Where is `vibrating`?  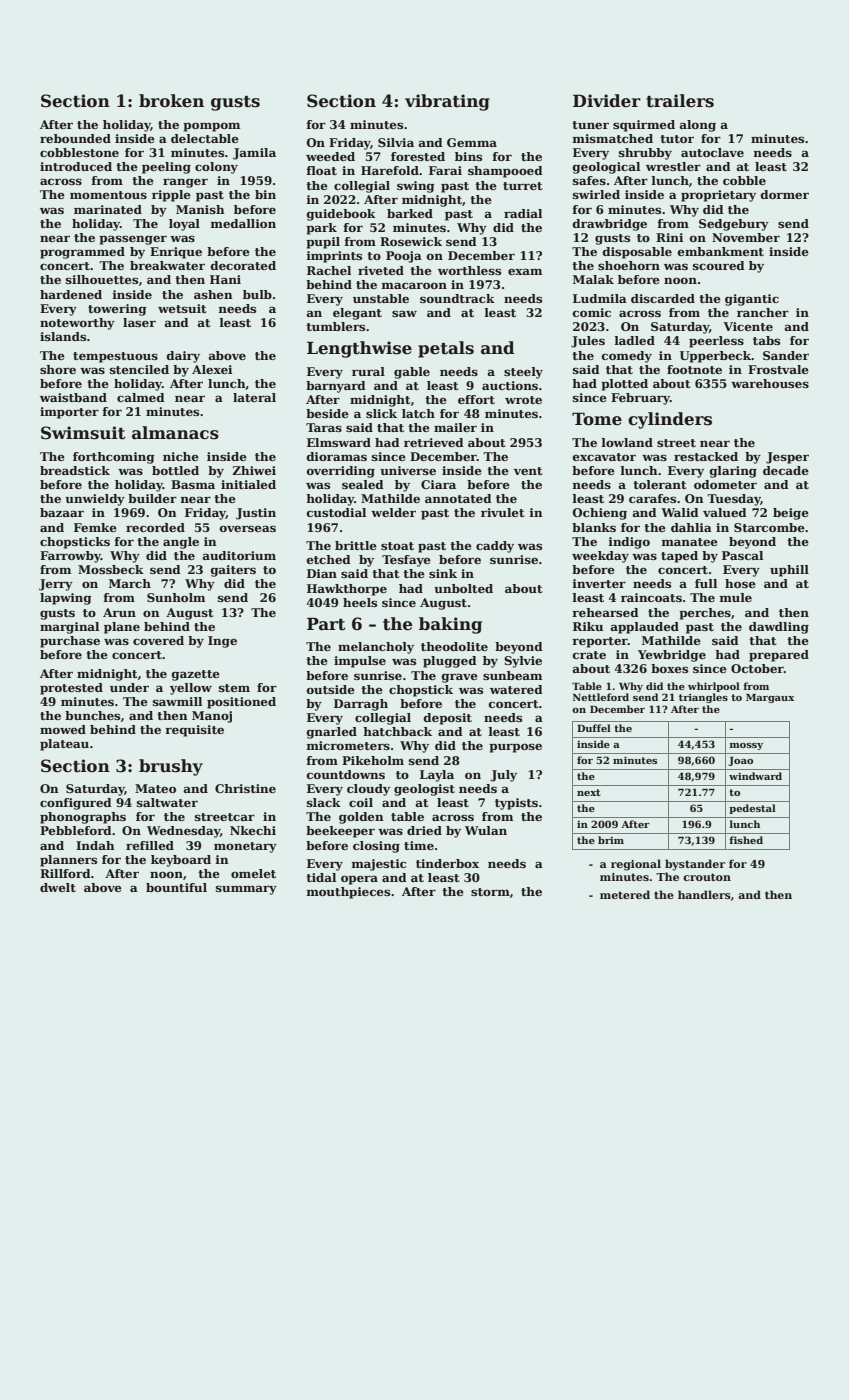 vibrating is located at coordinates (447, 102).
